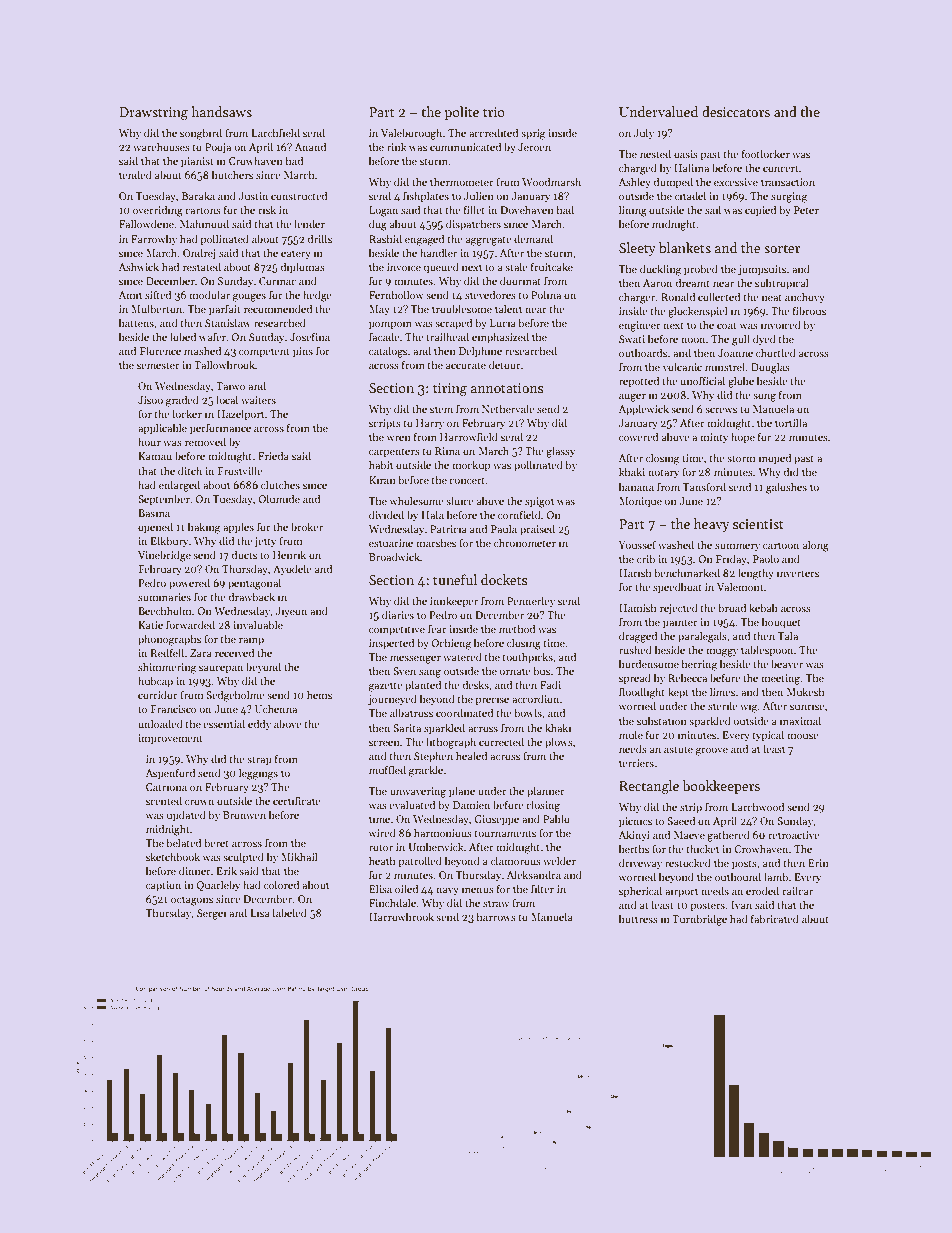 Image resolution: width=952 pixels, height=1233 pixels. I want to click on doormat, so click(520, 280).
